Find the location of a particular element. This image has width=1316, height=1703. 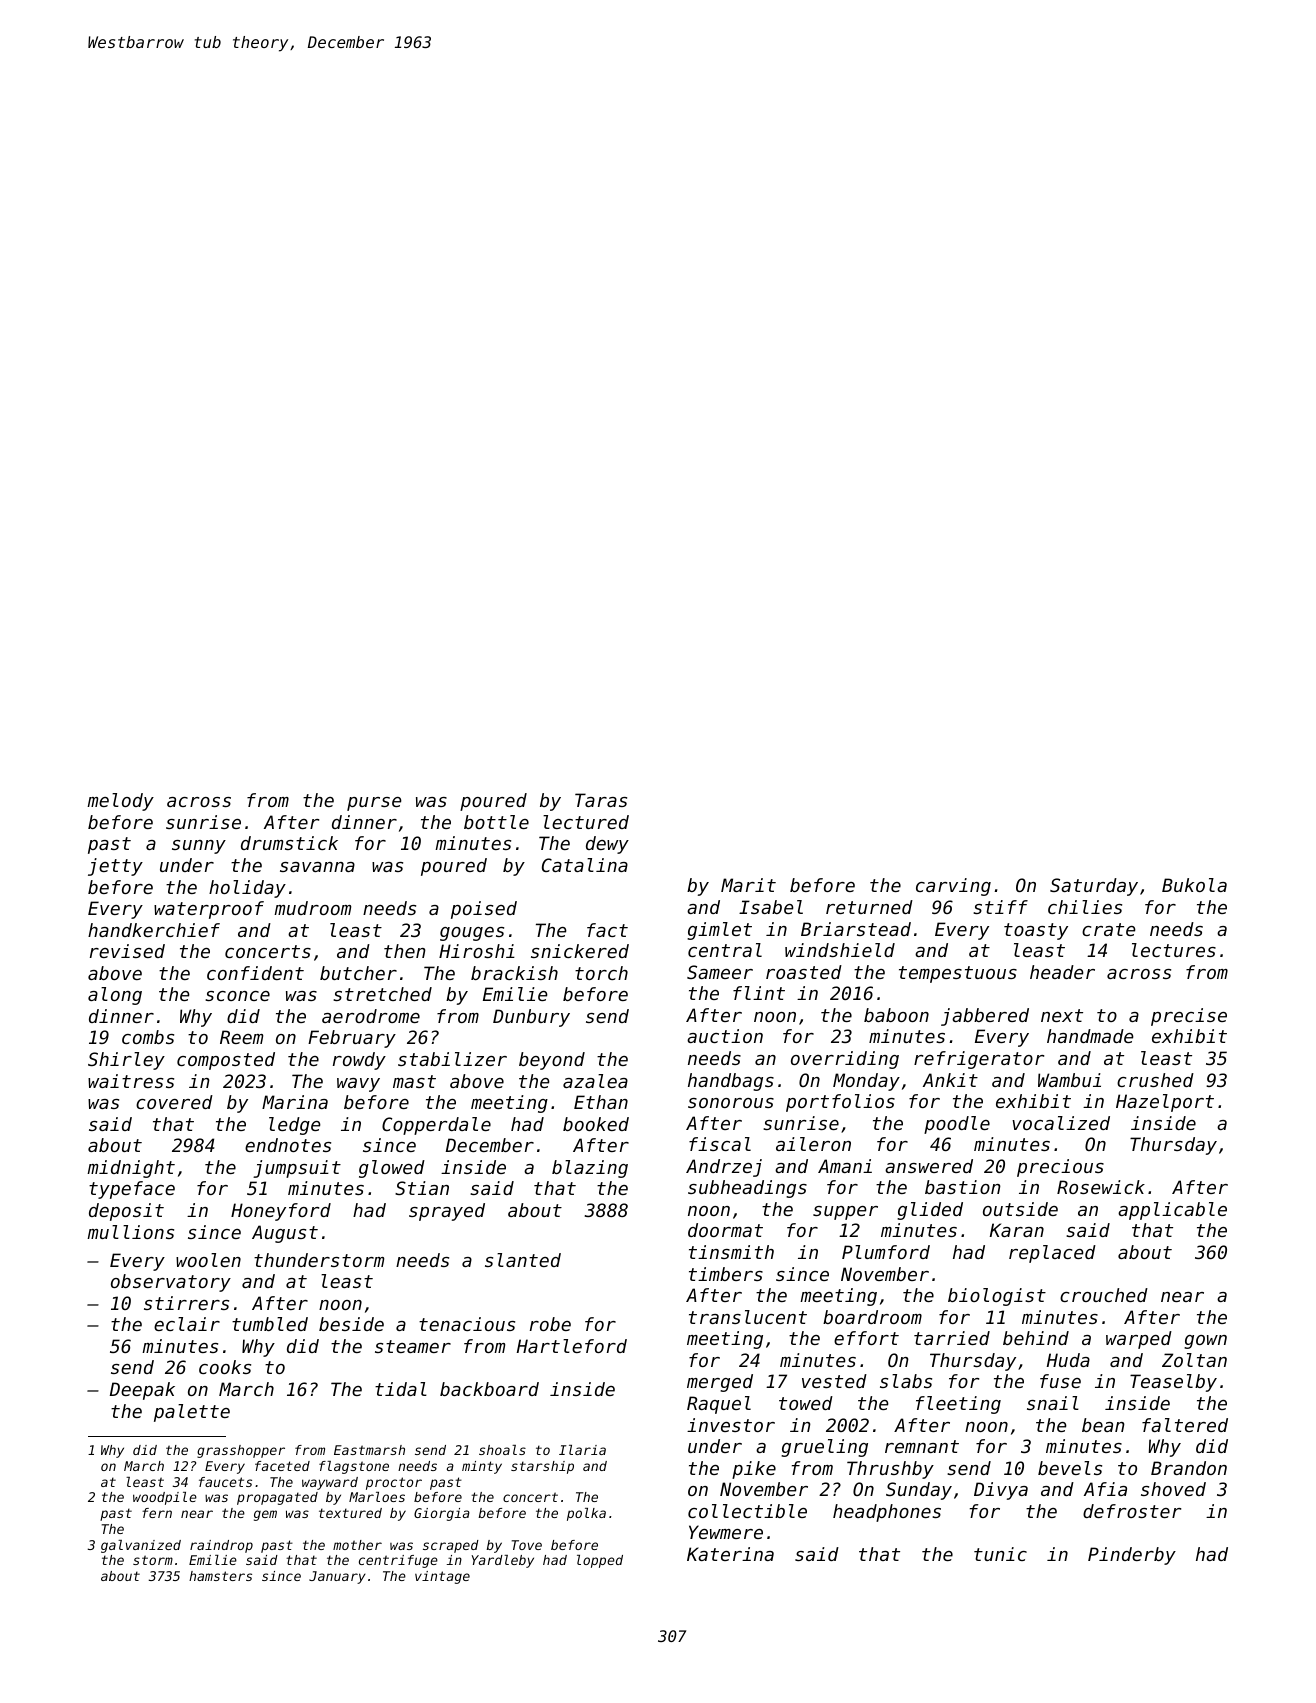

Taras is located at coordinates (601, 800).
